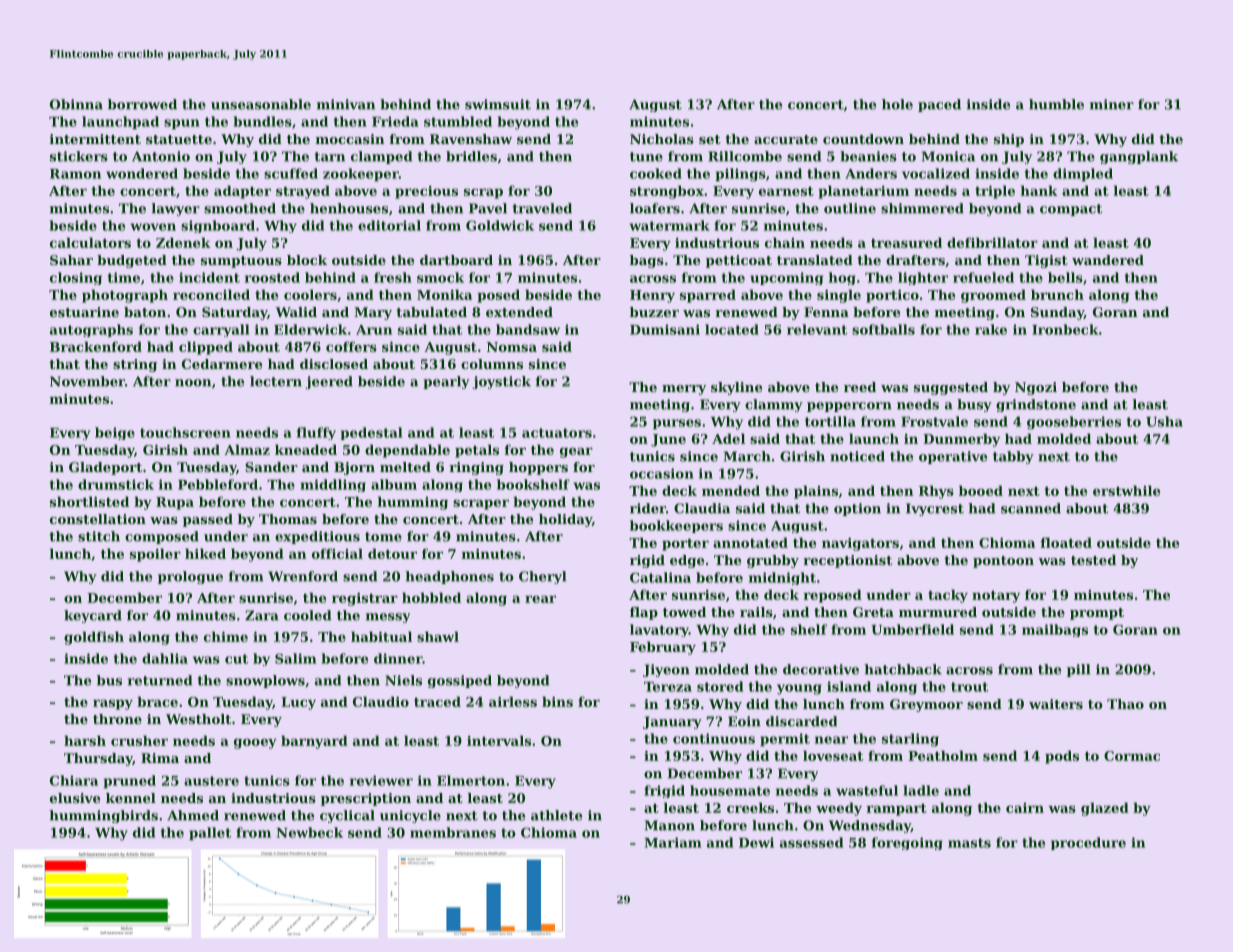 The image size is (1233, 952). What do you see at coordinates (1031, 508) in the page?
I see `scanned` at bounding box center [1031, 508].
